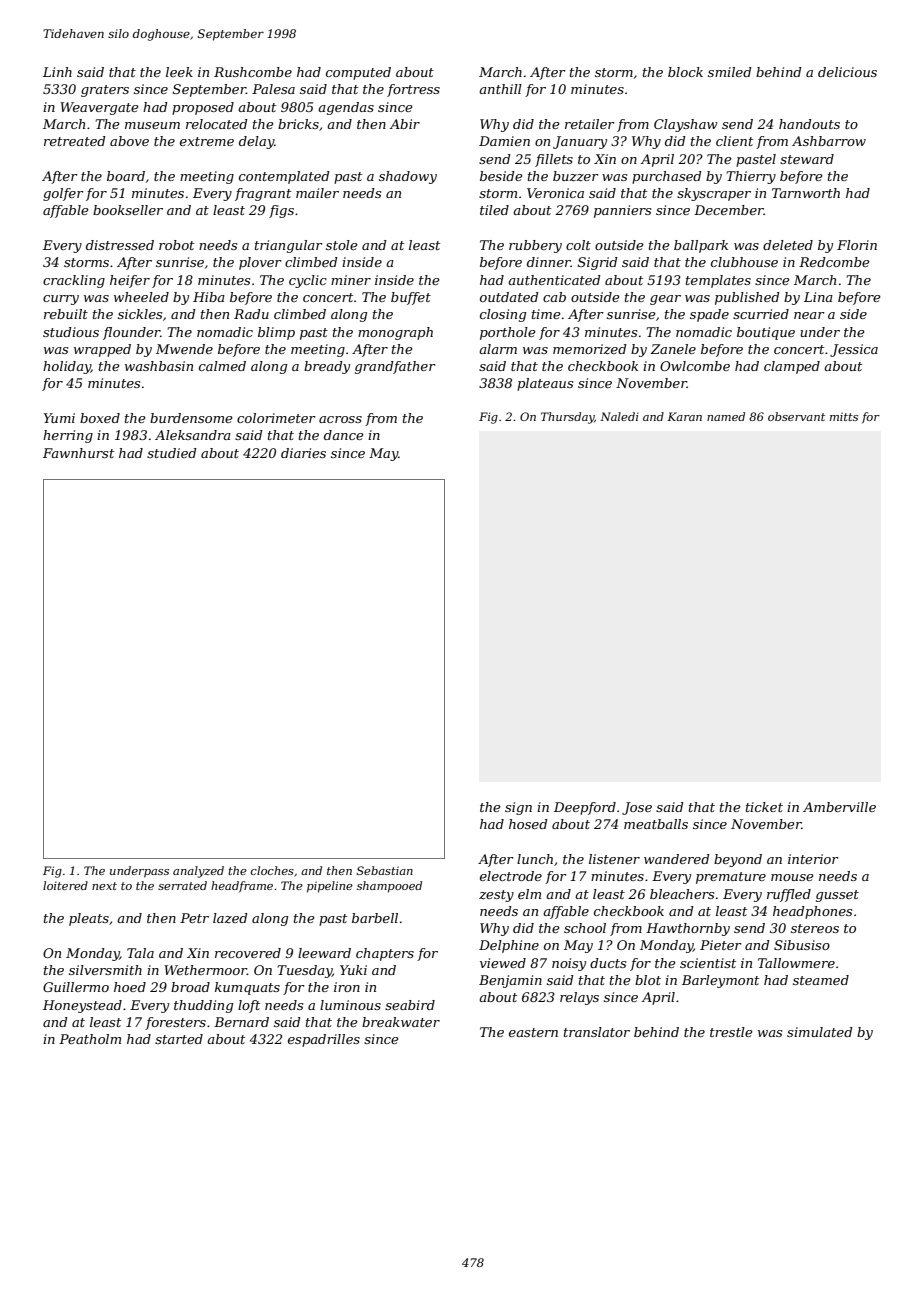 This screenshot has width=924, height=1308. What do you see at coordinates (253, 72) in the screenshot?
I see `Rushcombe` at bounding box center [253, 72].
